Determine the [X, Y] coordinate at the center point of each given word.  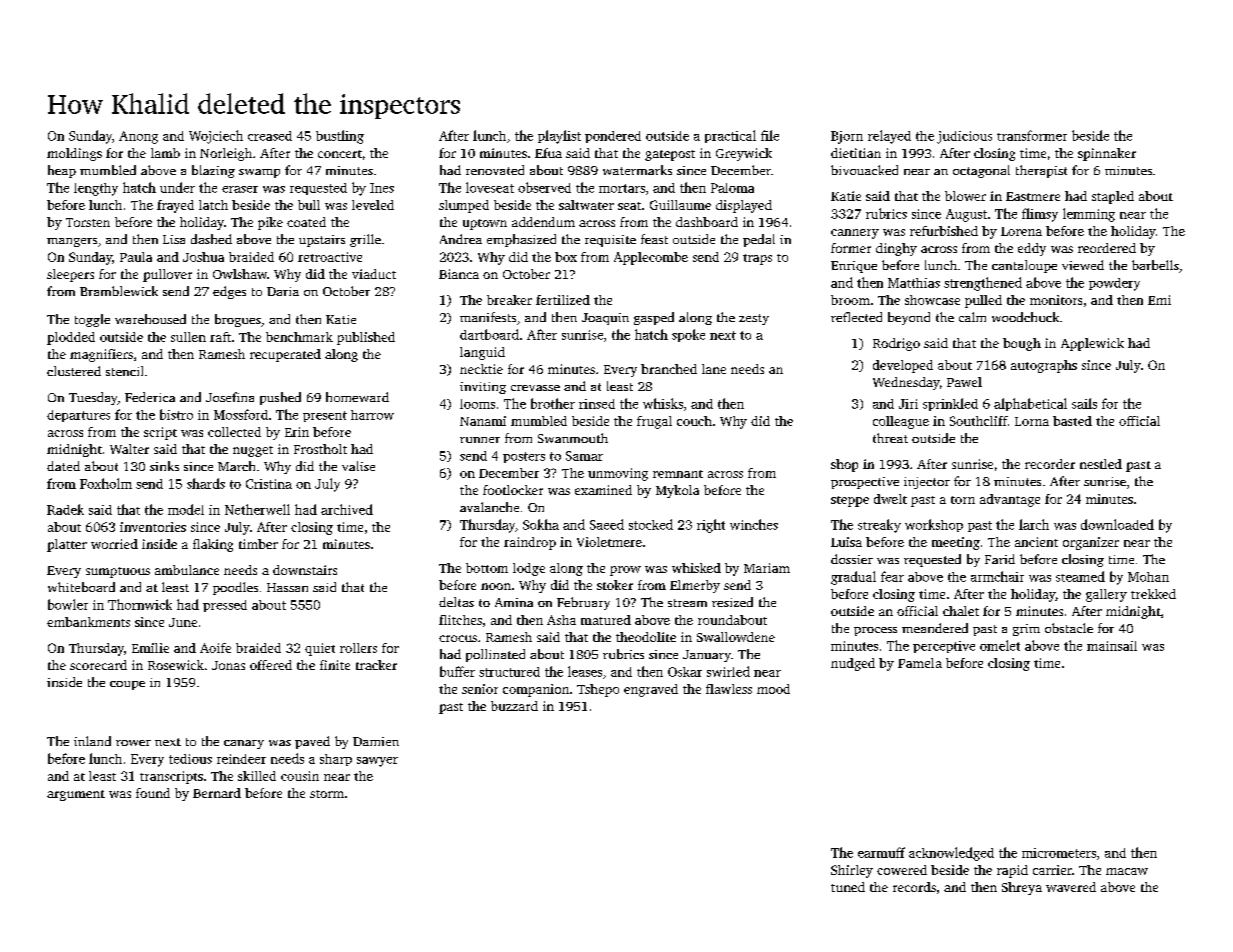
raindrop [530, 543]
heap [62, 171]
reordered [1107, 248]
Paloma [732, 188]
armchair [997, 576]
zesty [754, 319]
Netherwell [257, 509]
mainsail [1112, 646]
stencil [124, 371]
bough [1022, 344]
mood [773, 689]
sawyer [377, 762]
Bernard [217, 793]
